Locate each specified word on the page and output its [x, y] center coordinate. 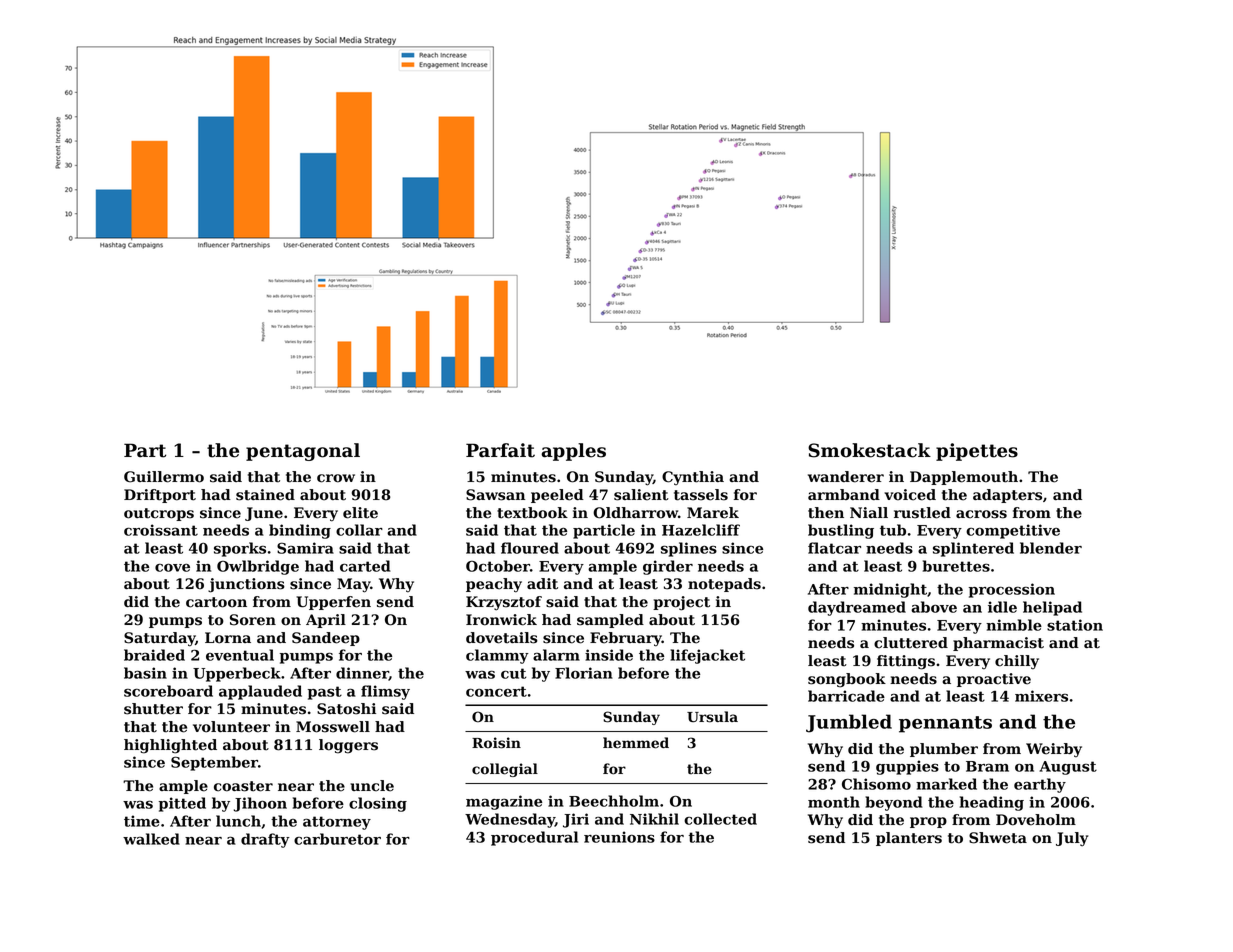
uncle [372, 786]
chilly [1017, 662]
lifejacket [707, 656]
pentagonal [303, 452]
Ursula [712, 717]
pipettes [977, 452]
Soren [253, 620]
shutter [153, 709]
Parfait [500, 450]
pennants [945, 724]
